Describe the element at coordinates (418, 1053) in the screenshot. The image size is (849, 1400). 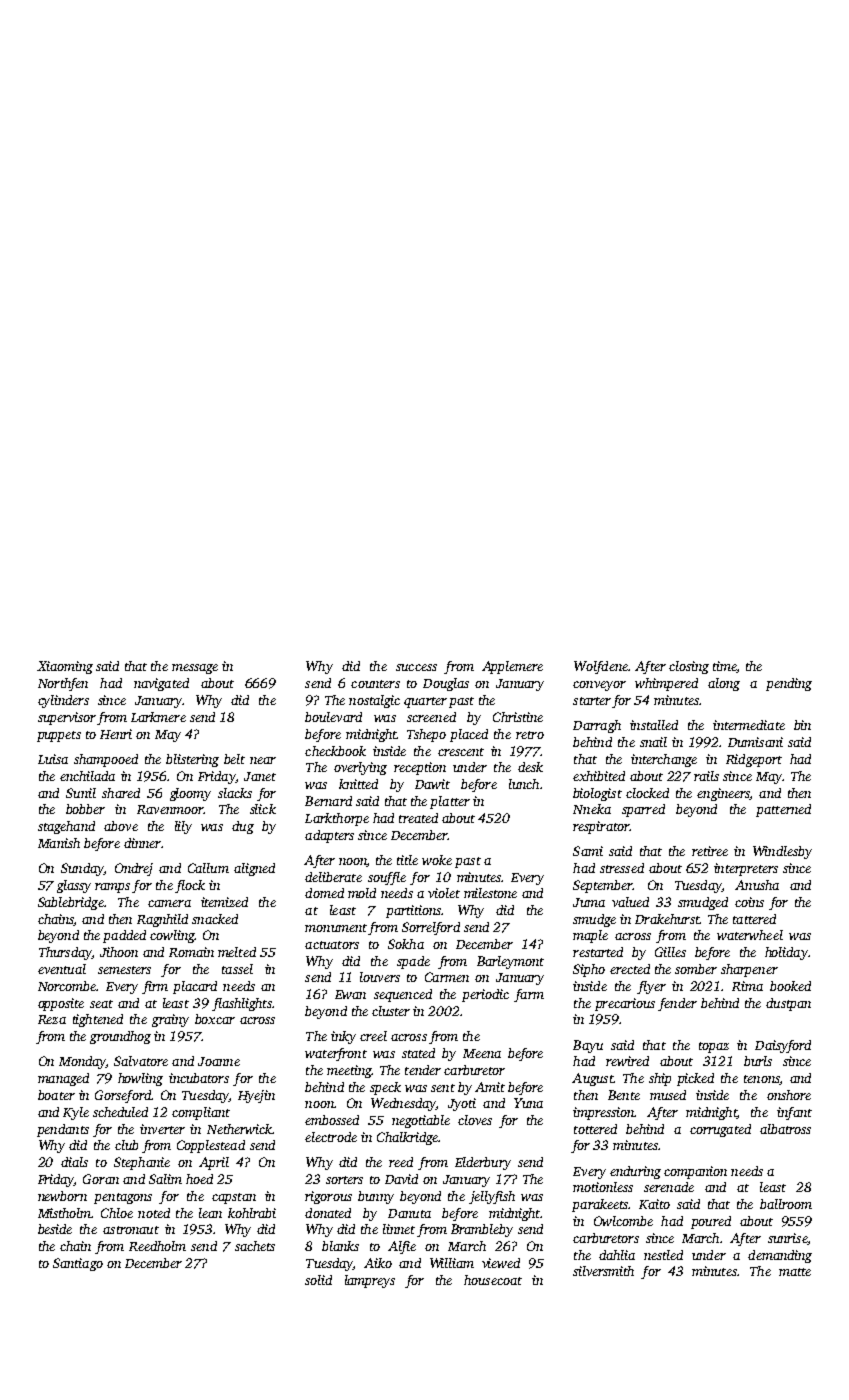
I see `stated` at that location.
